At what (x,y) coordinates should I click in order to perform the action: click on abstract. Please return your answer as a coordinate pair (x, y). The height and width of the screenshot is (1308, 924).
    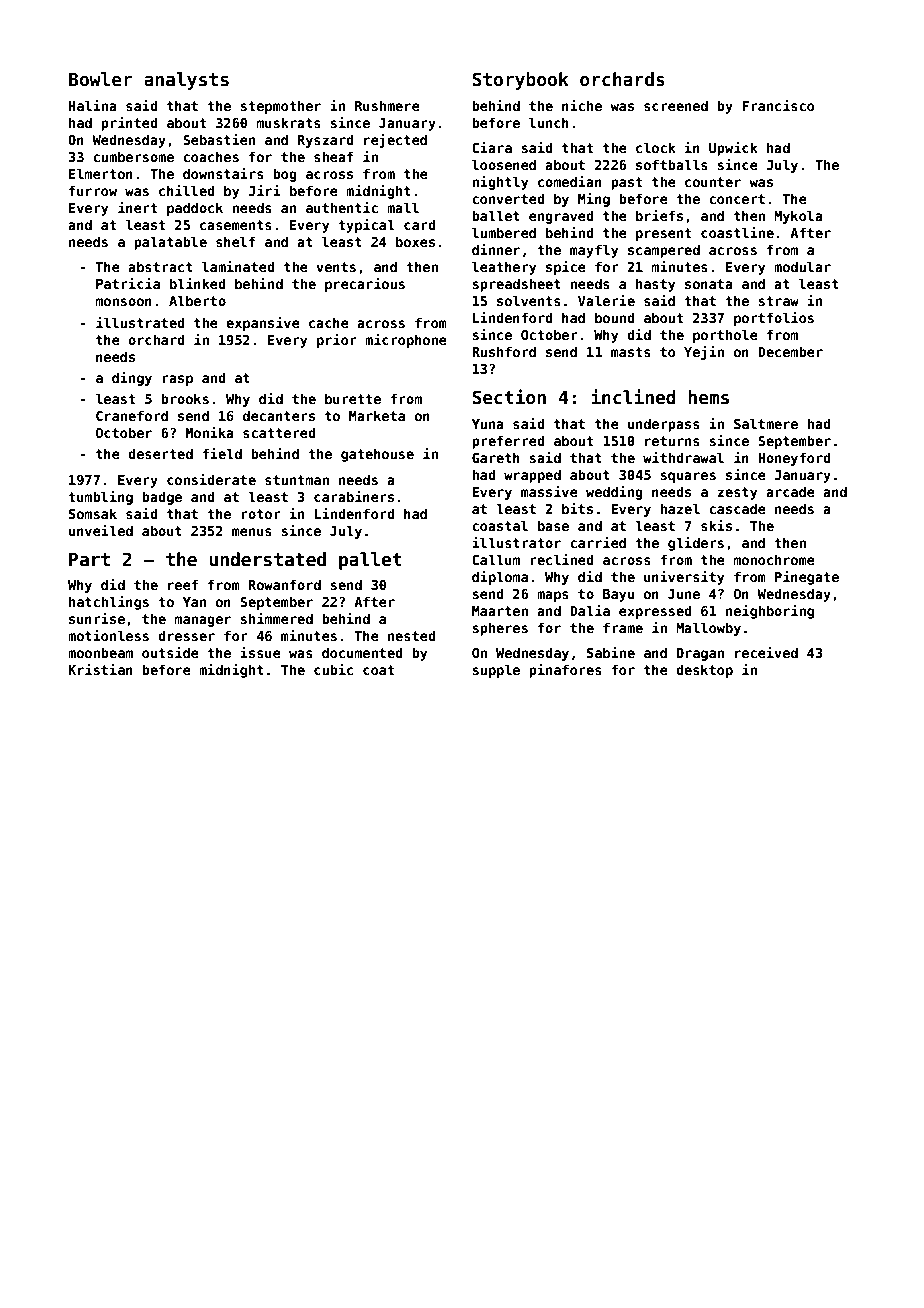
    Looking at the image, I should click on (160, 266).
